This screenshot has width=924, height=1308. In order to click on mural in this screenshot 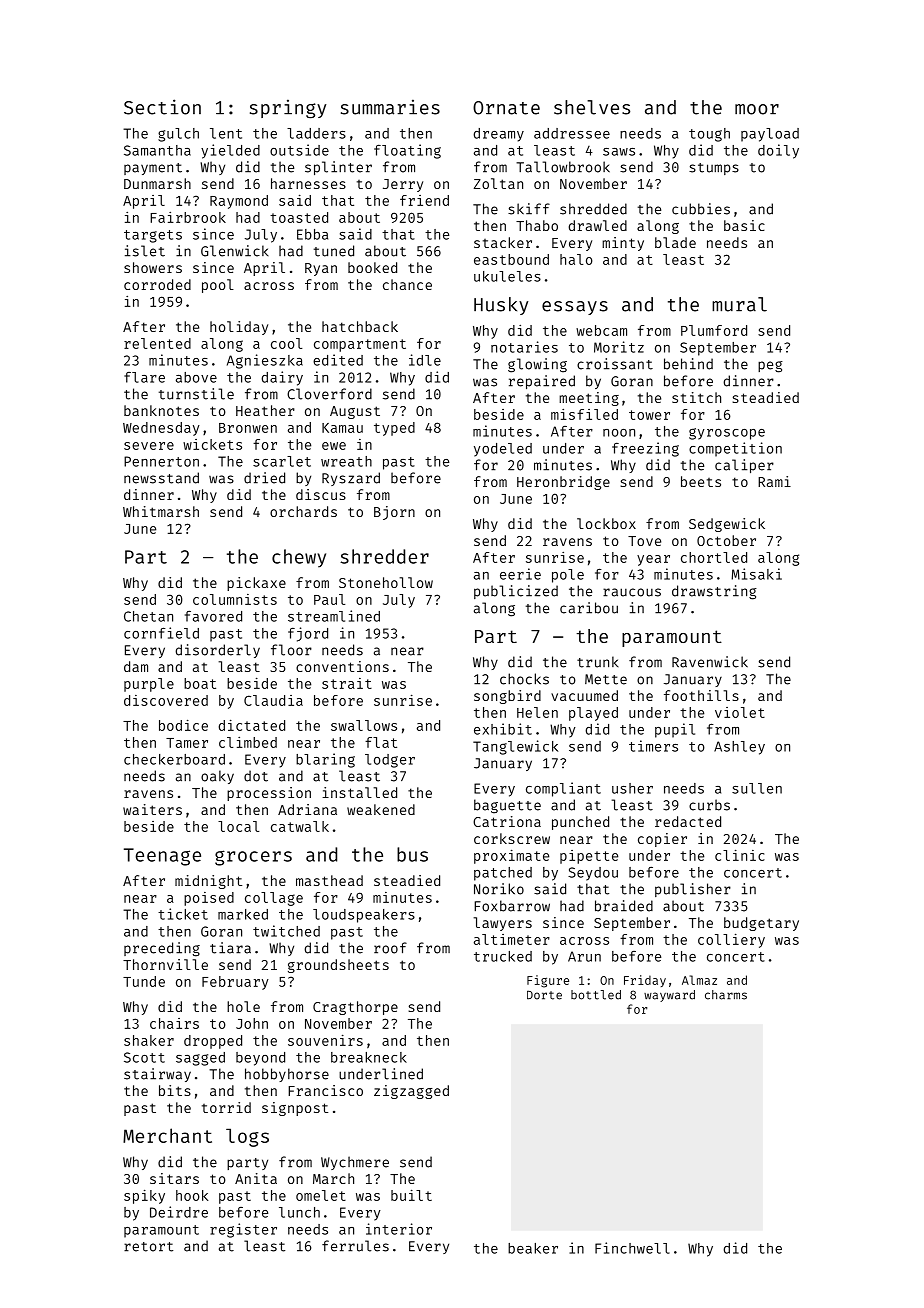, I will do `click(739, 304)`.
